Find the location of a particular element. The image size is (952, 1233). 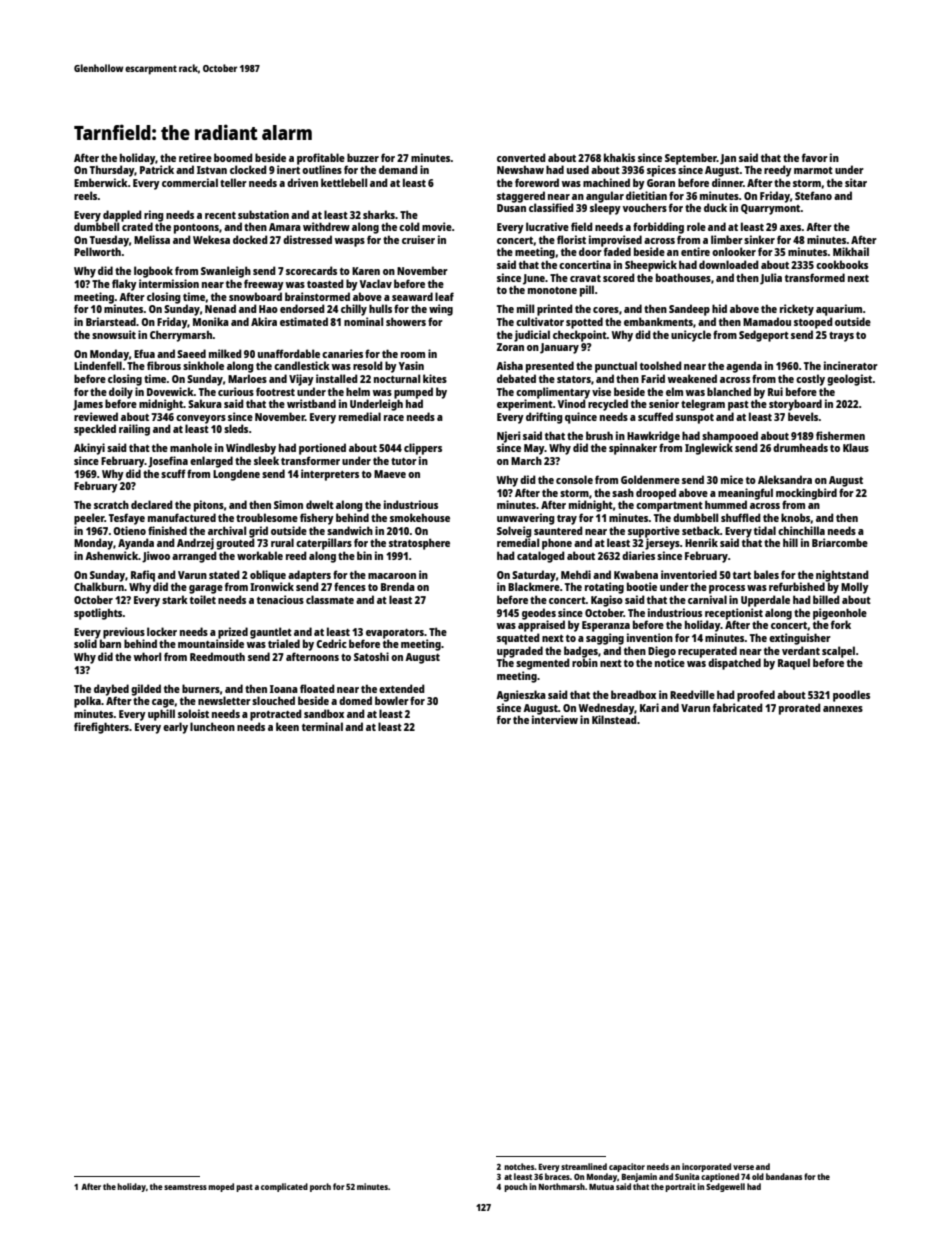

flaky is located at coordinates (124, 285).
